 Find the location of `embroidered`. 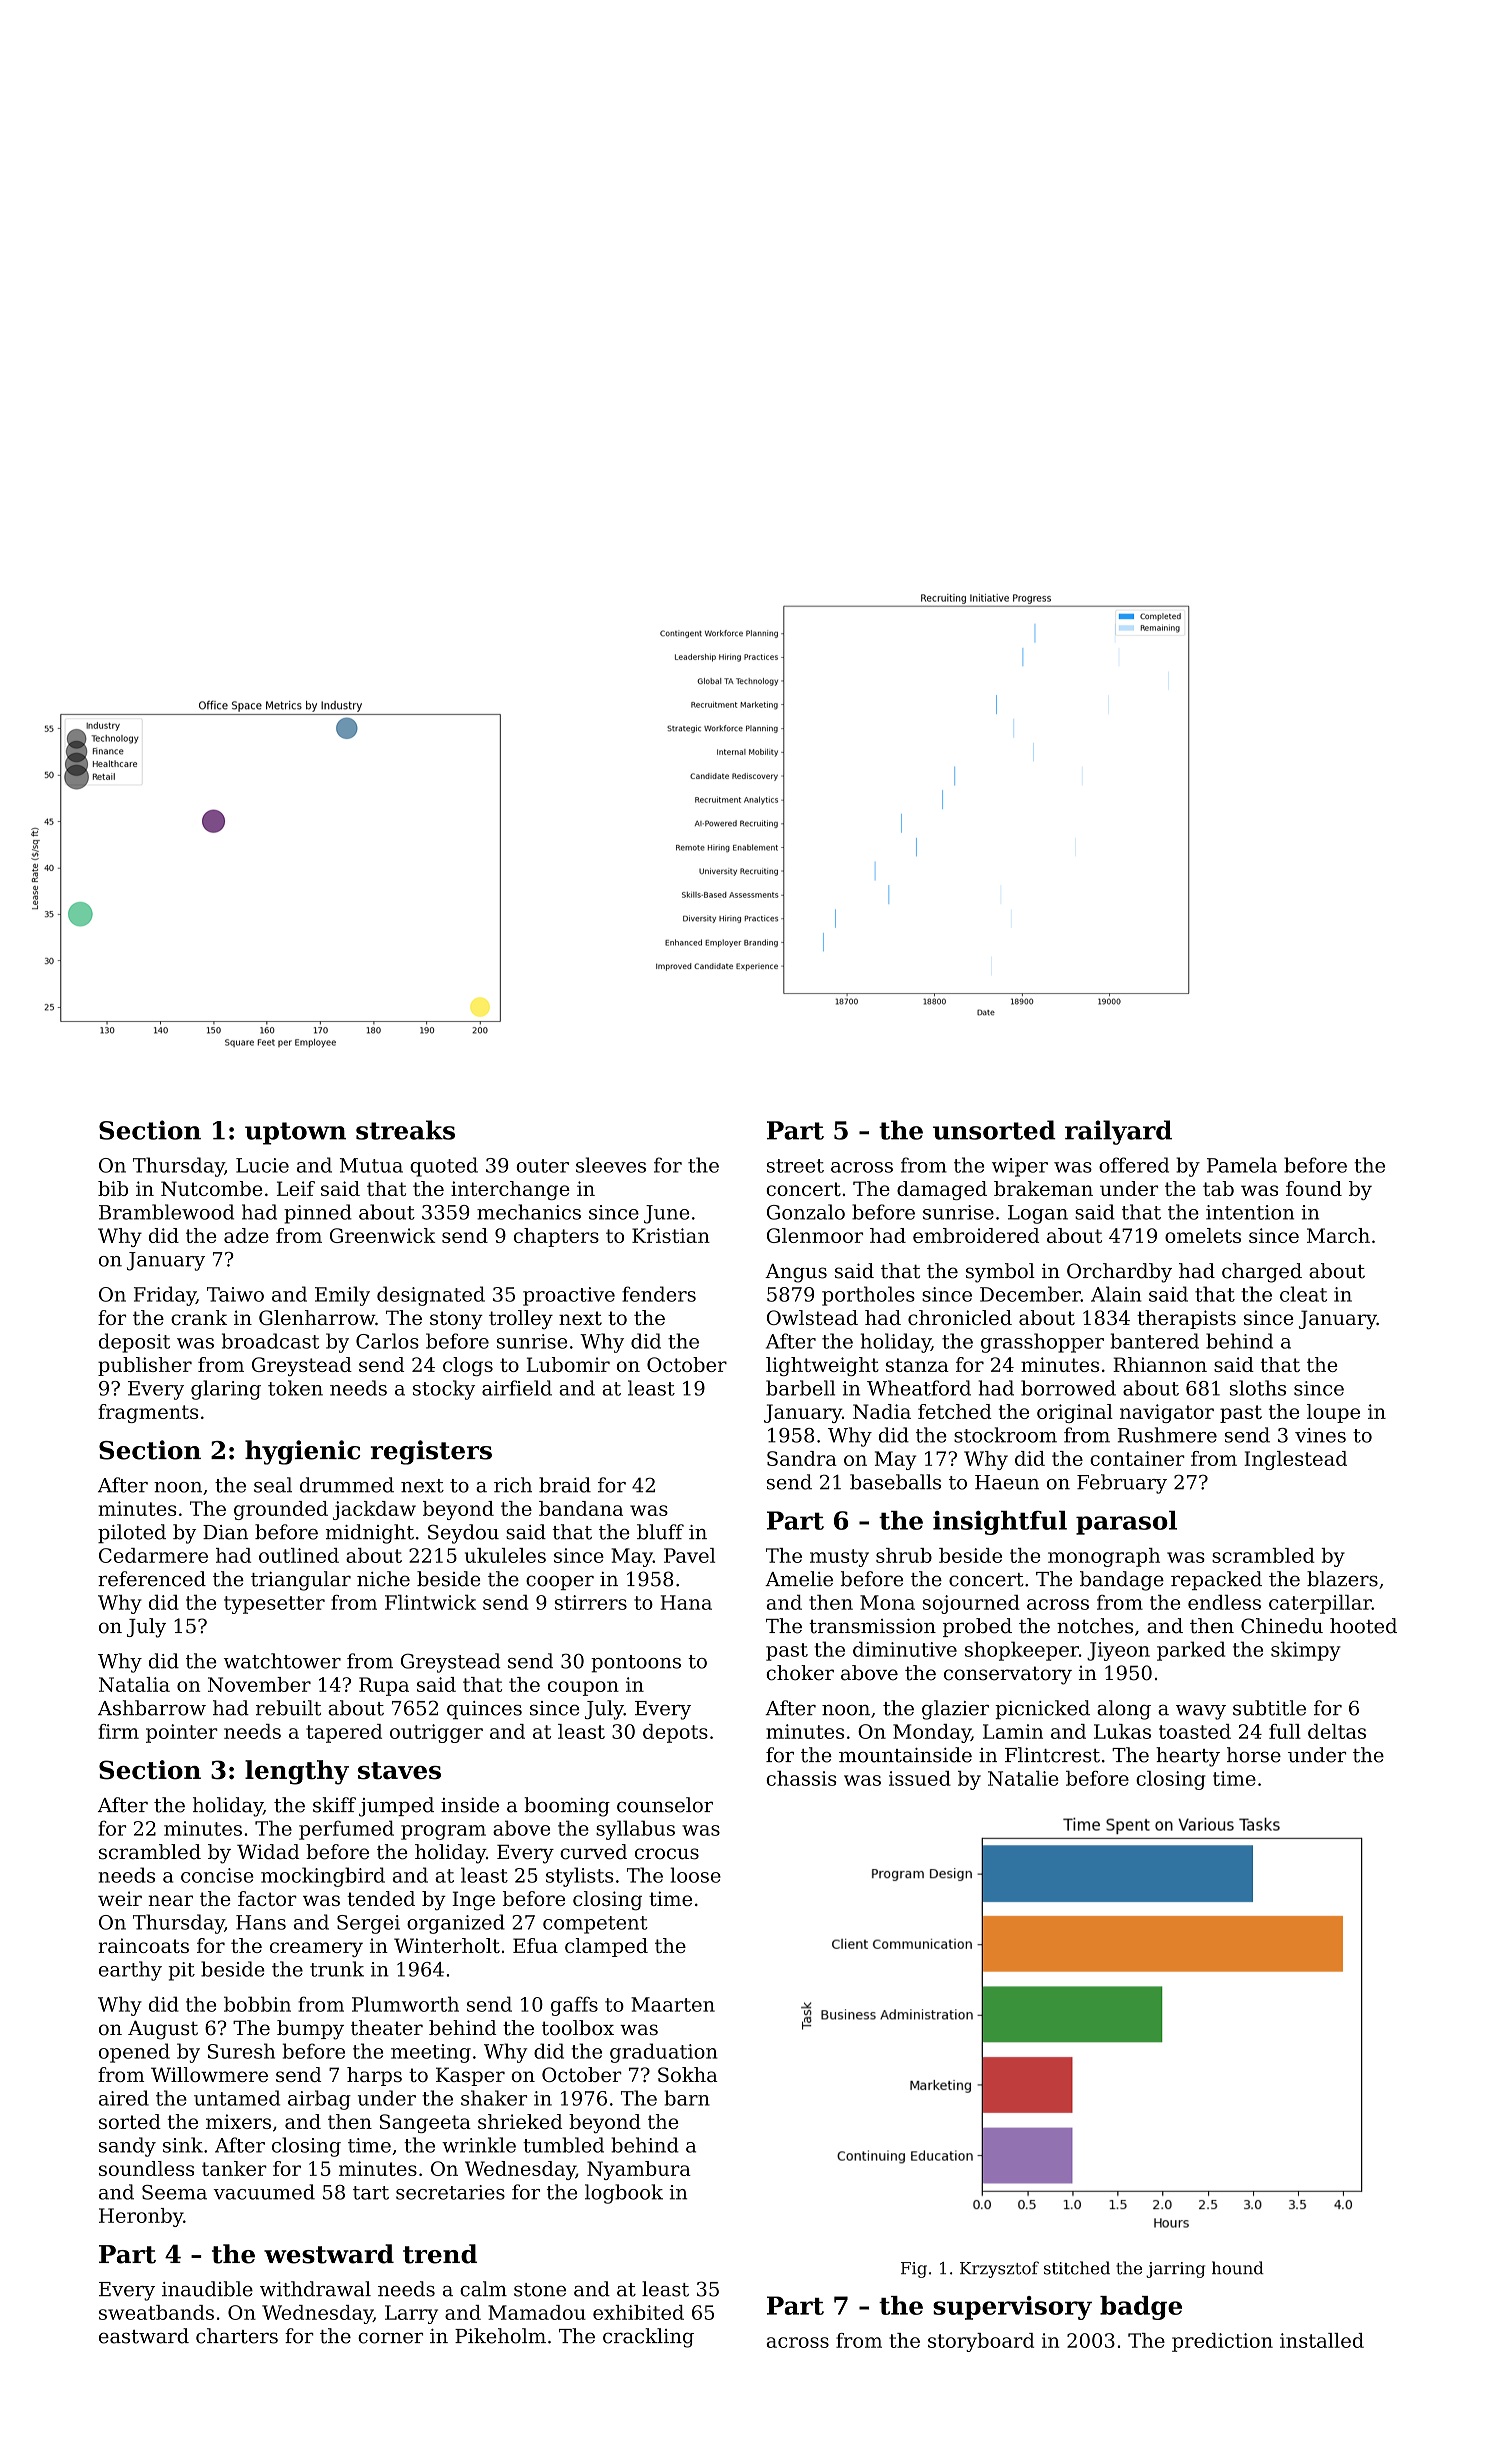

embroidered is located at coordinates (976, 1235).
